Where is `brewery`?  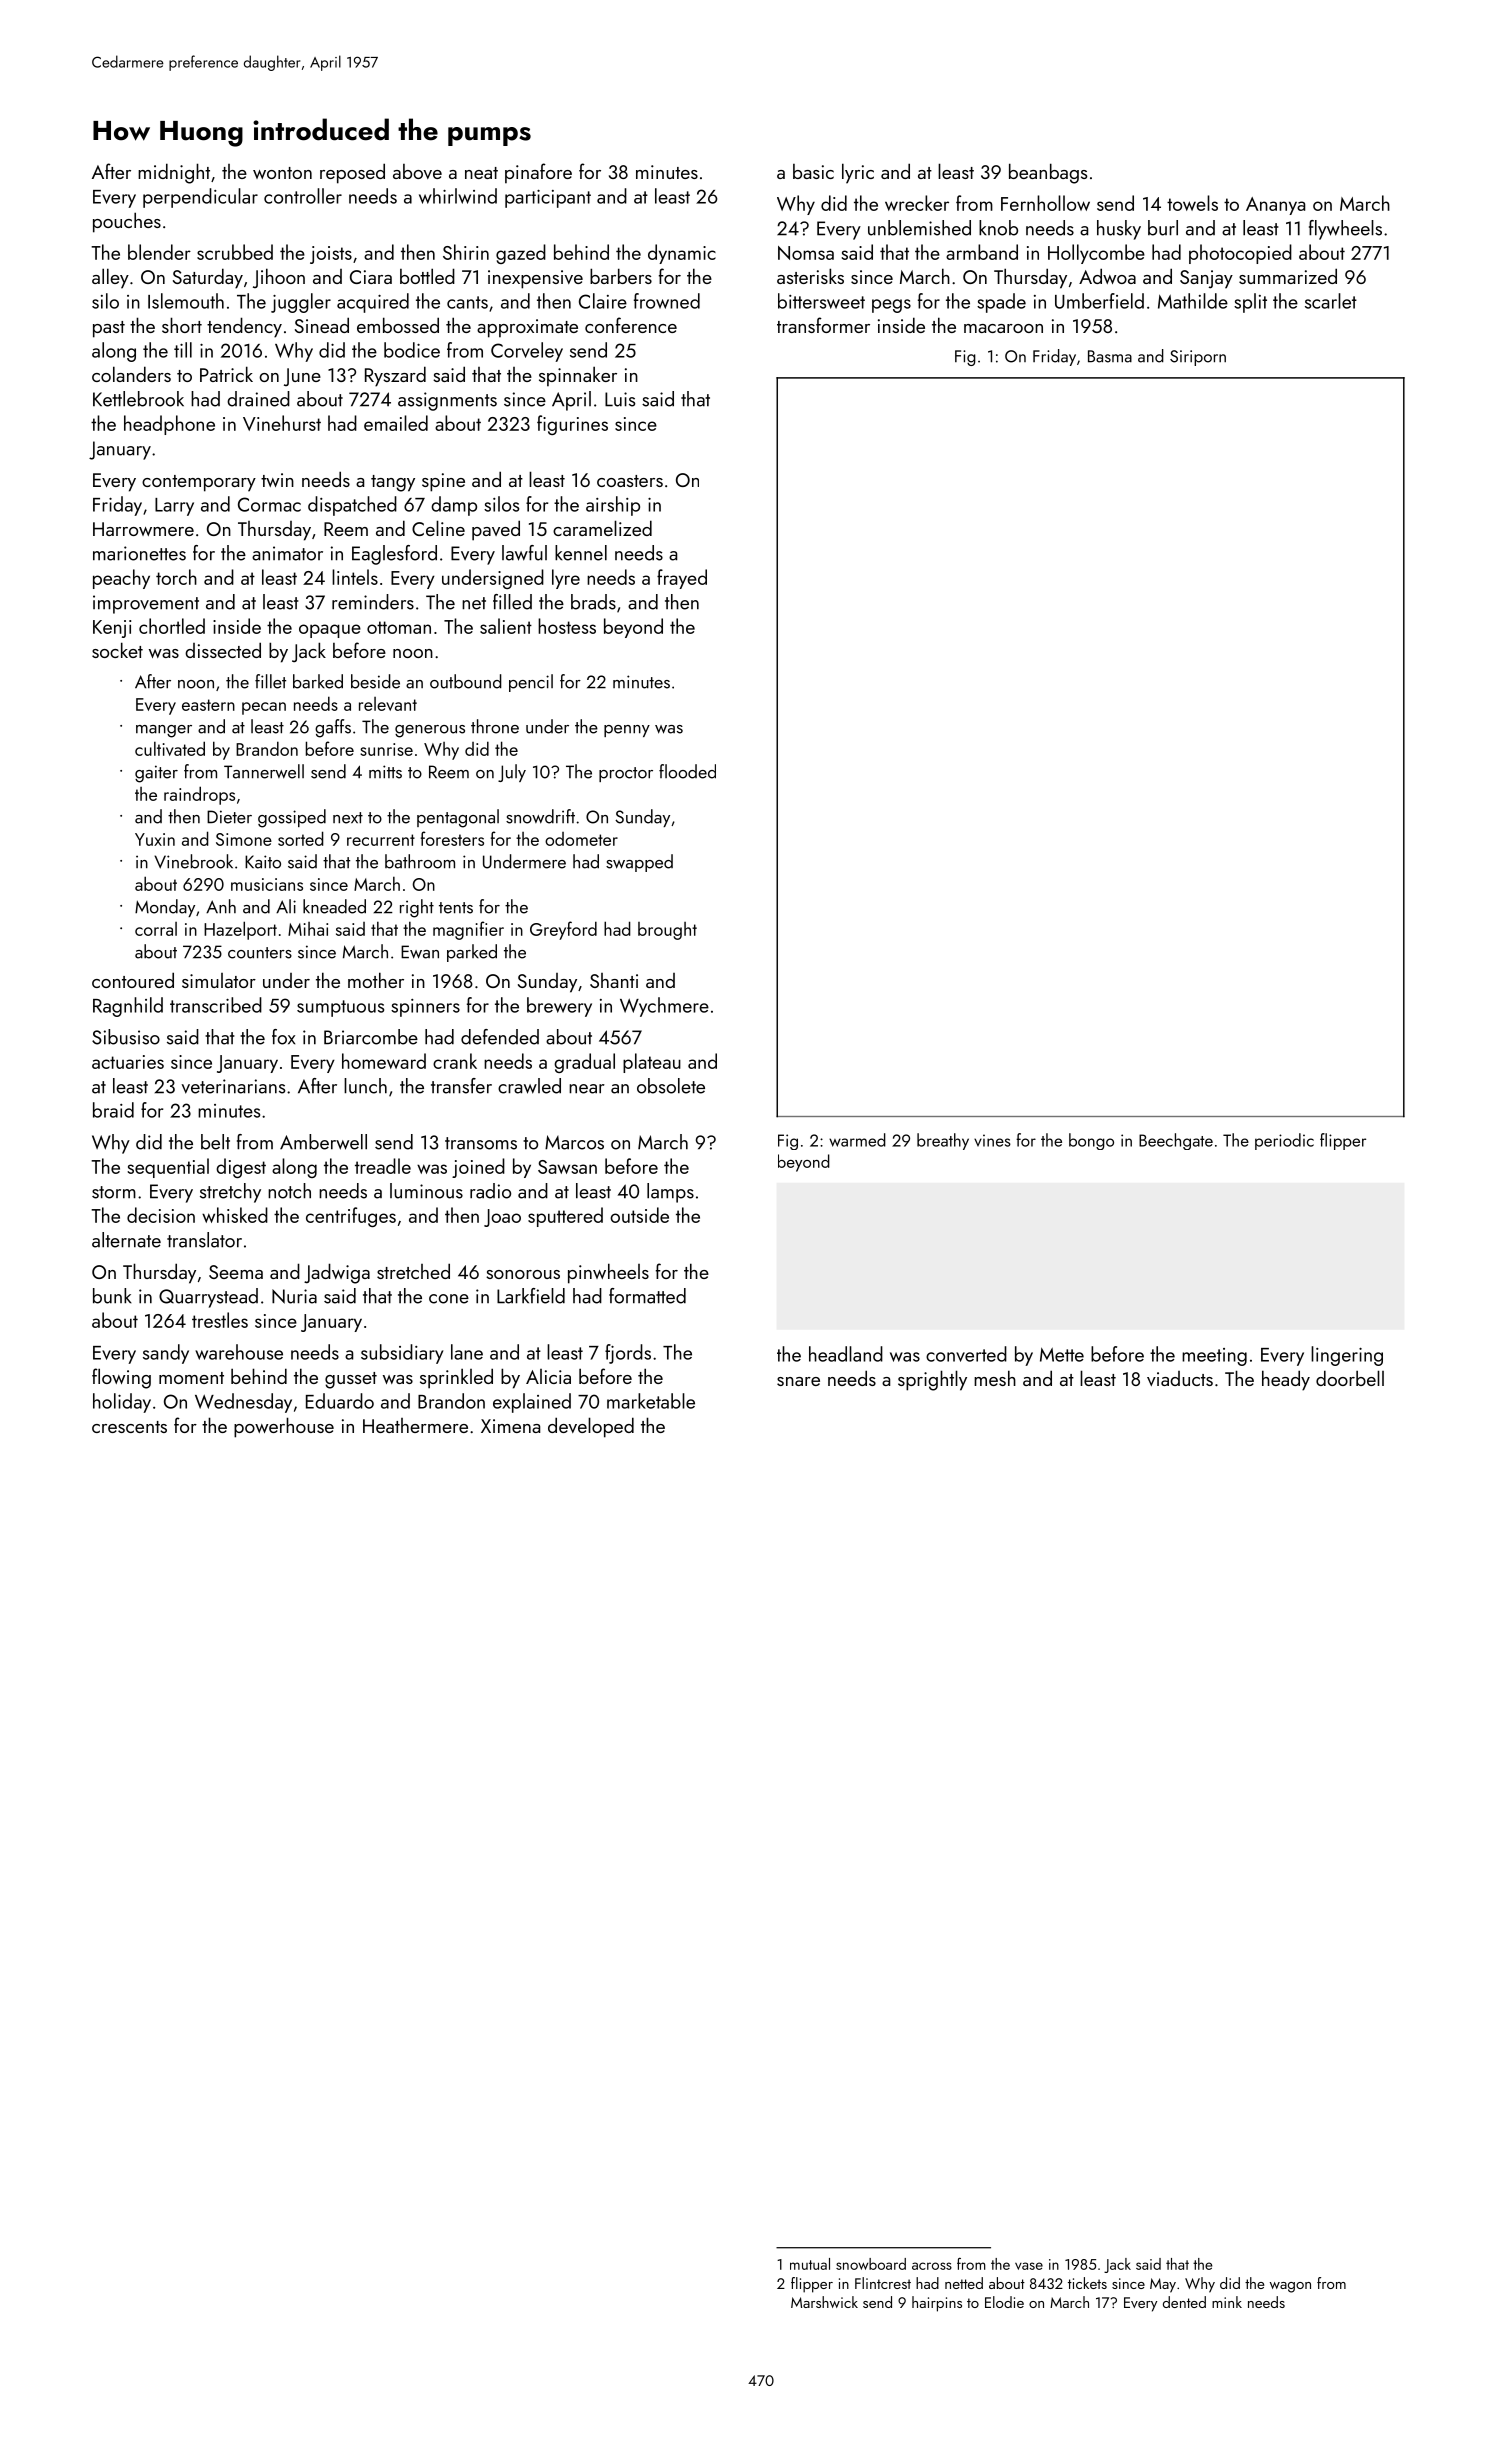 brewery is located at coordinates (559, 1007).
